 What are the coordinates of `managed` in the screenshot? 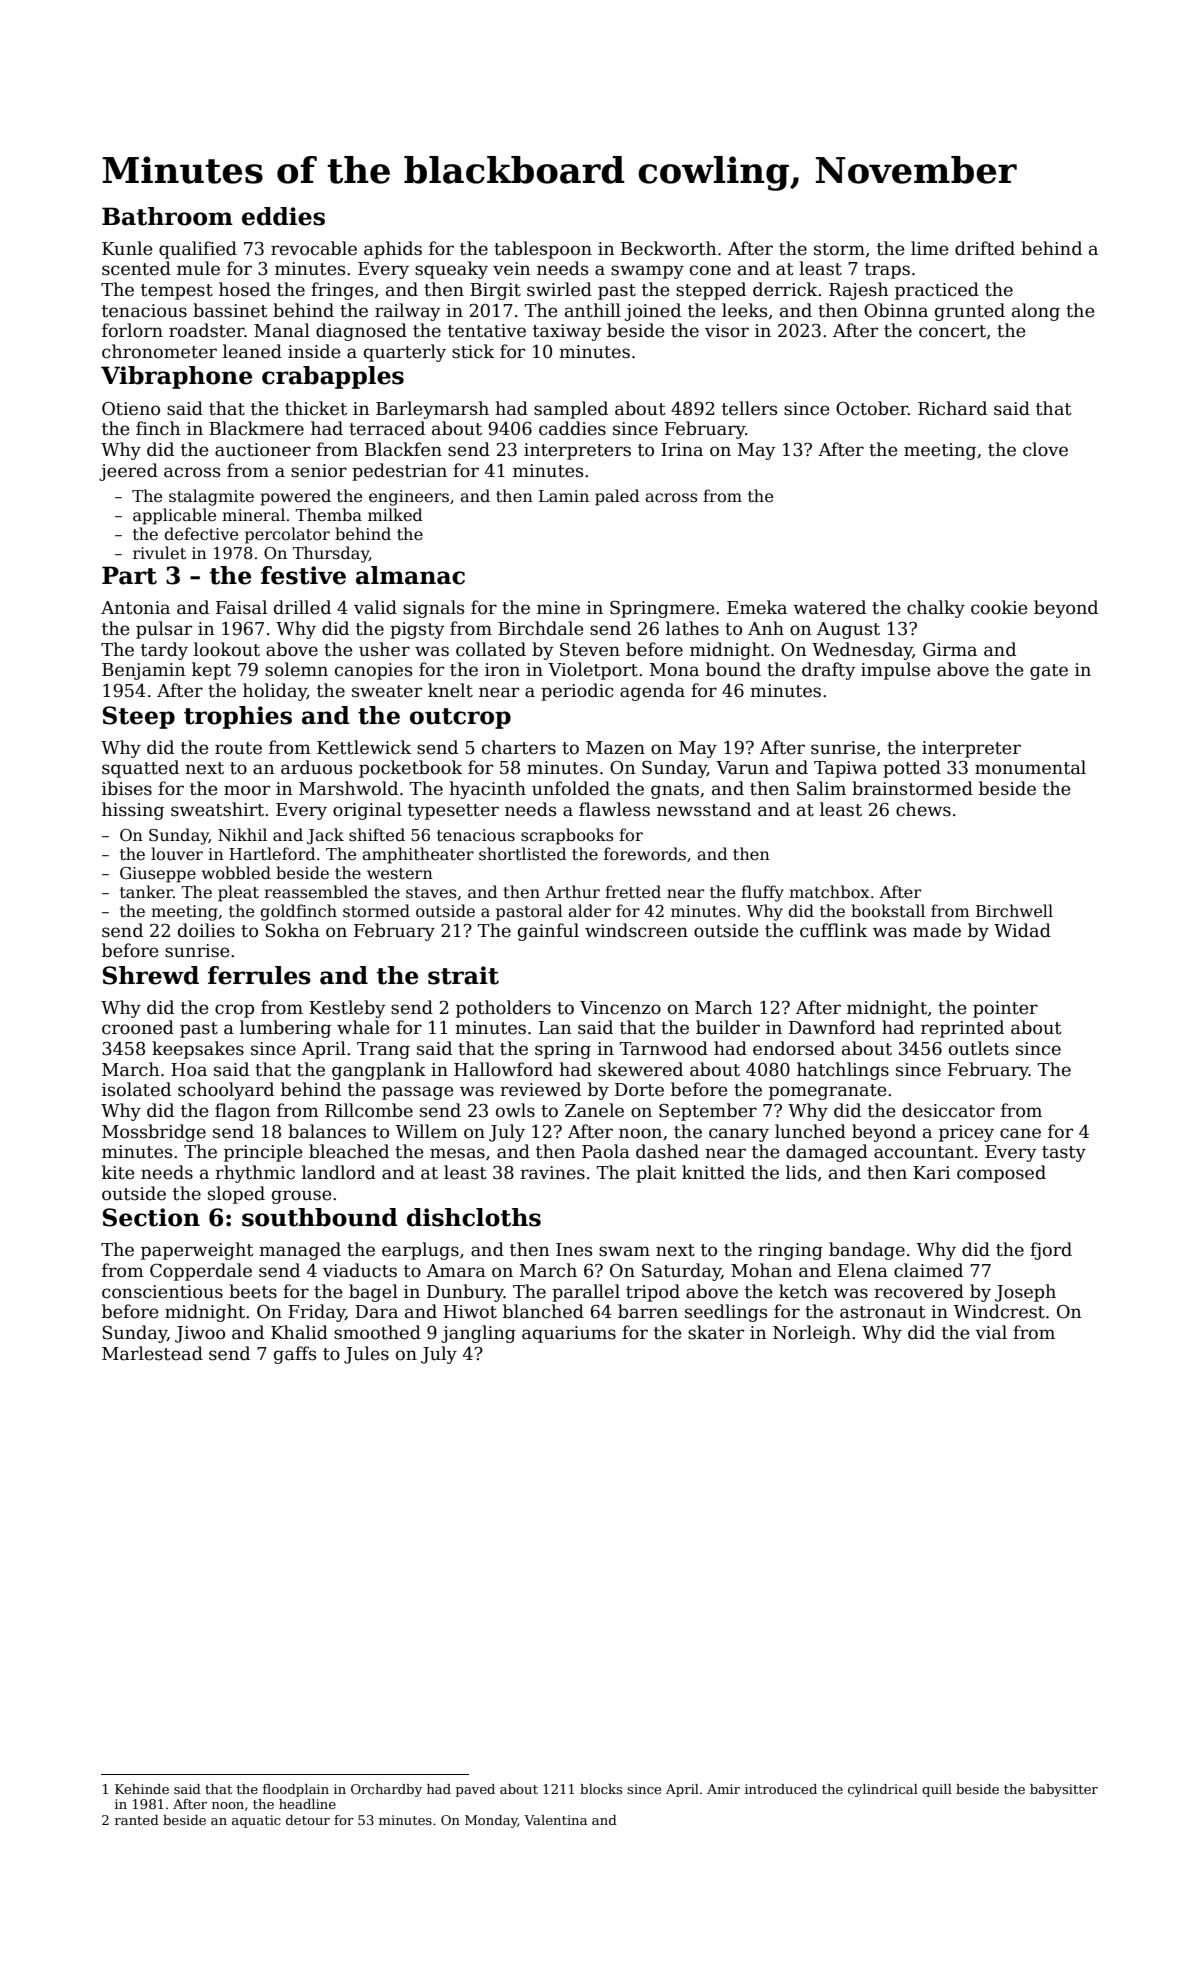 It's located at (300, 1251).
